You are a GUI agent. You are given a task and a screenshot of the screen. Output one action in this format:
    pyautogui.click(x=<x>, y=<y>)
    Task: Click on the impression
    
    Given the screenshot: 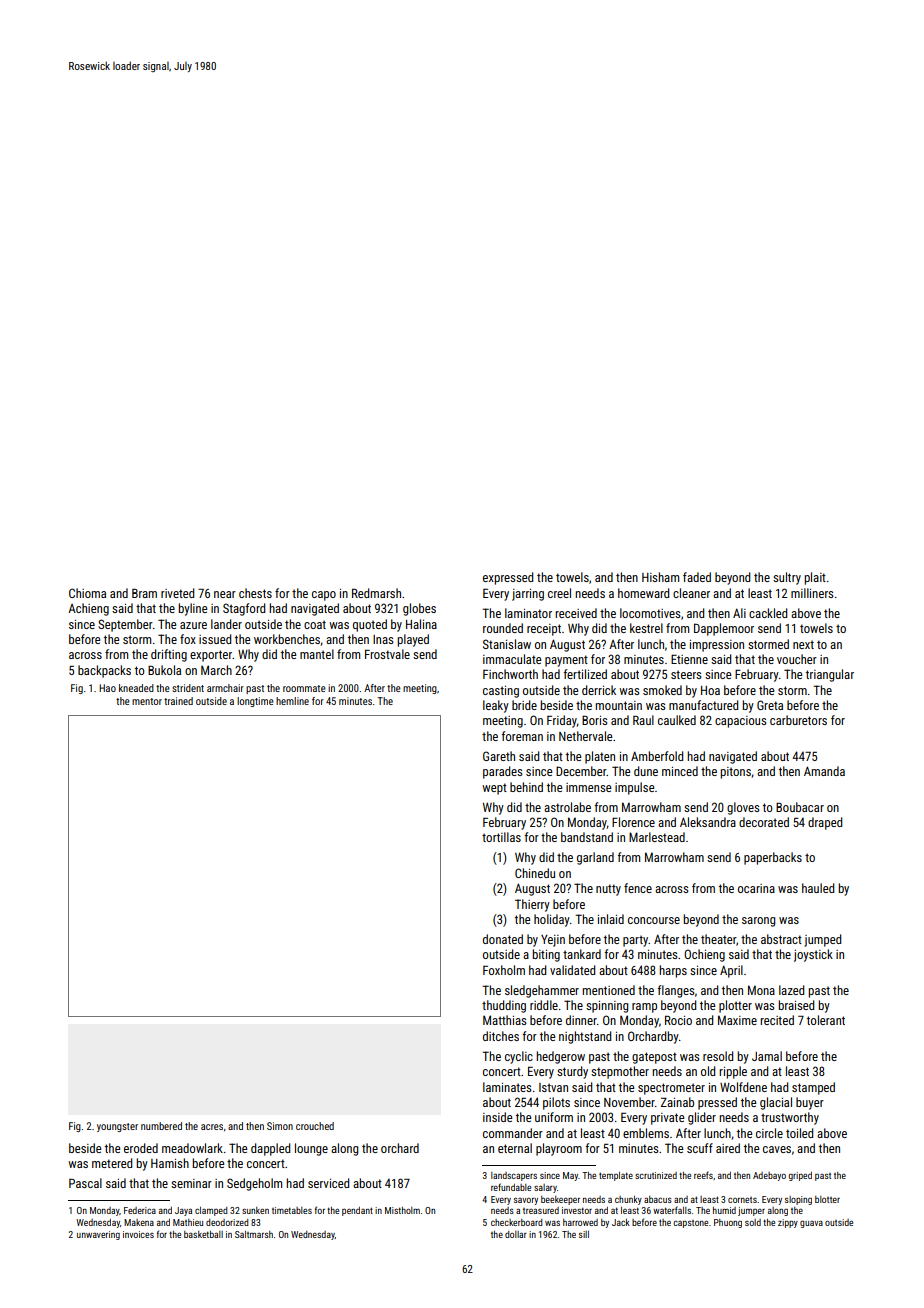 What is the action you would take?
    pyautogui.click(x=717, y=646)
